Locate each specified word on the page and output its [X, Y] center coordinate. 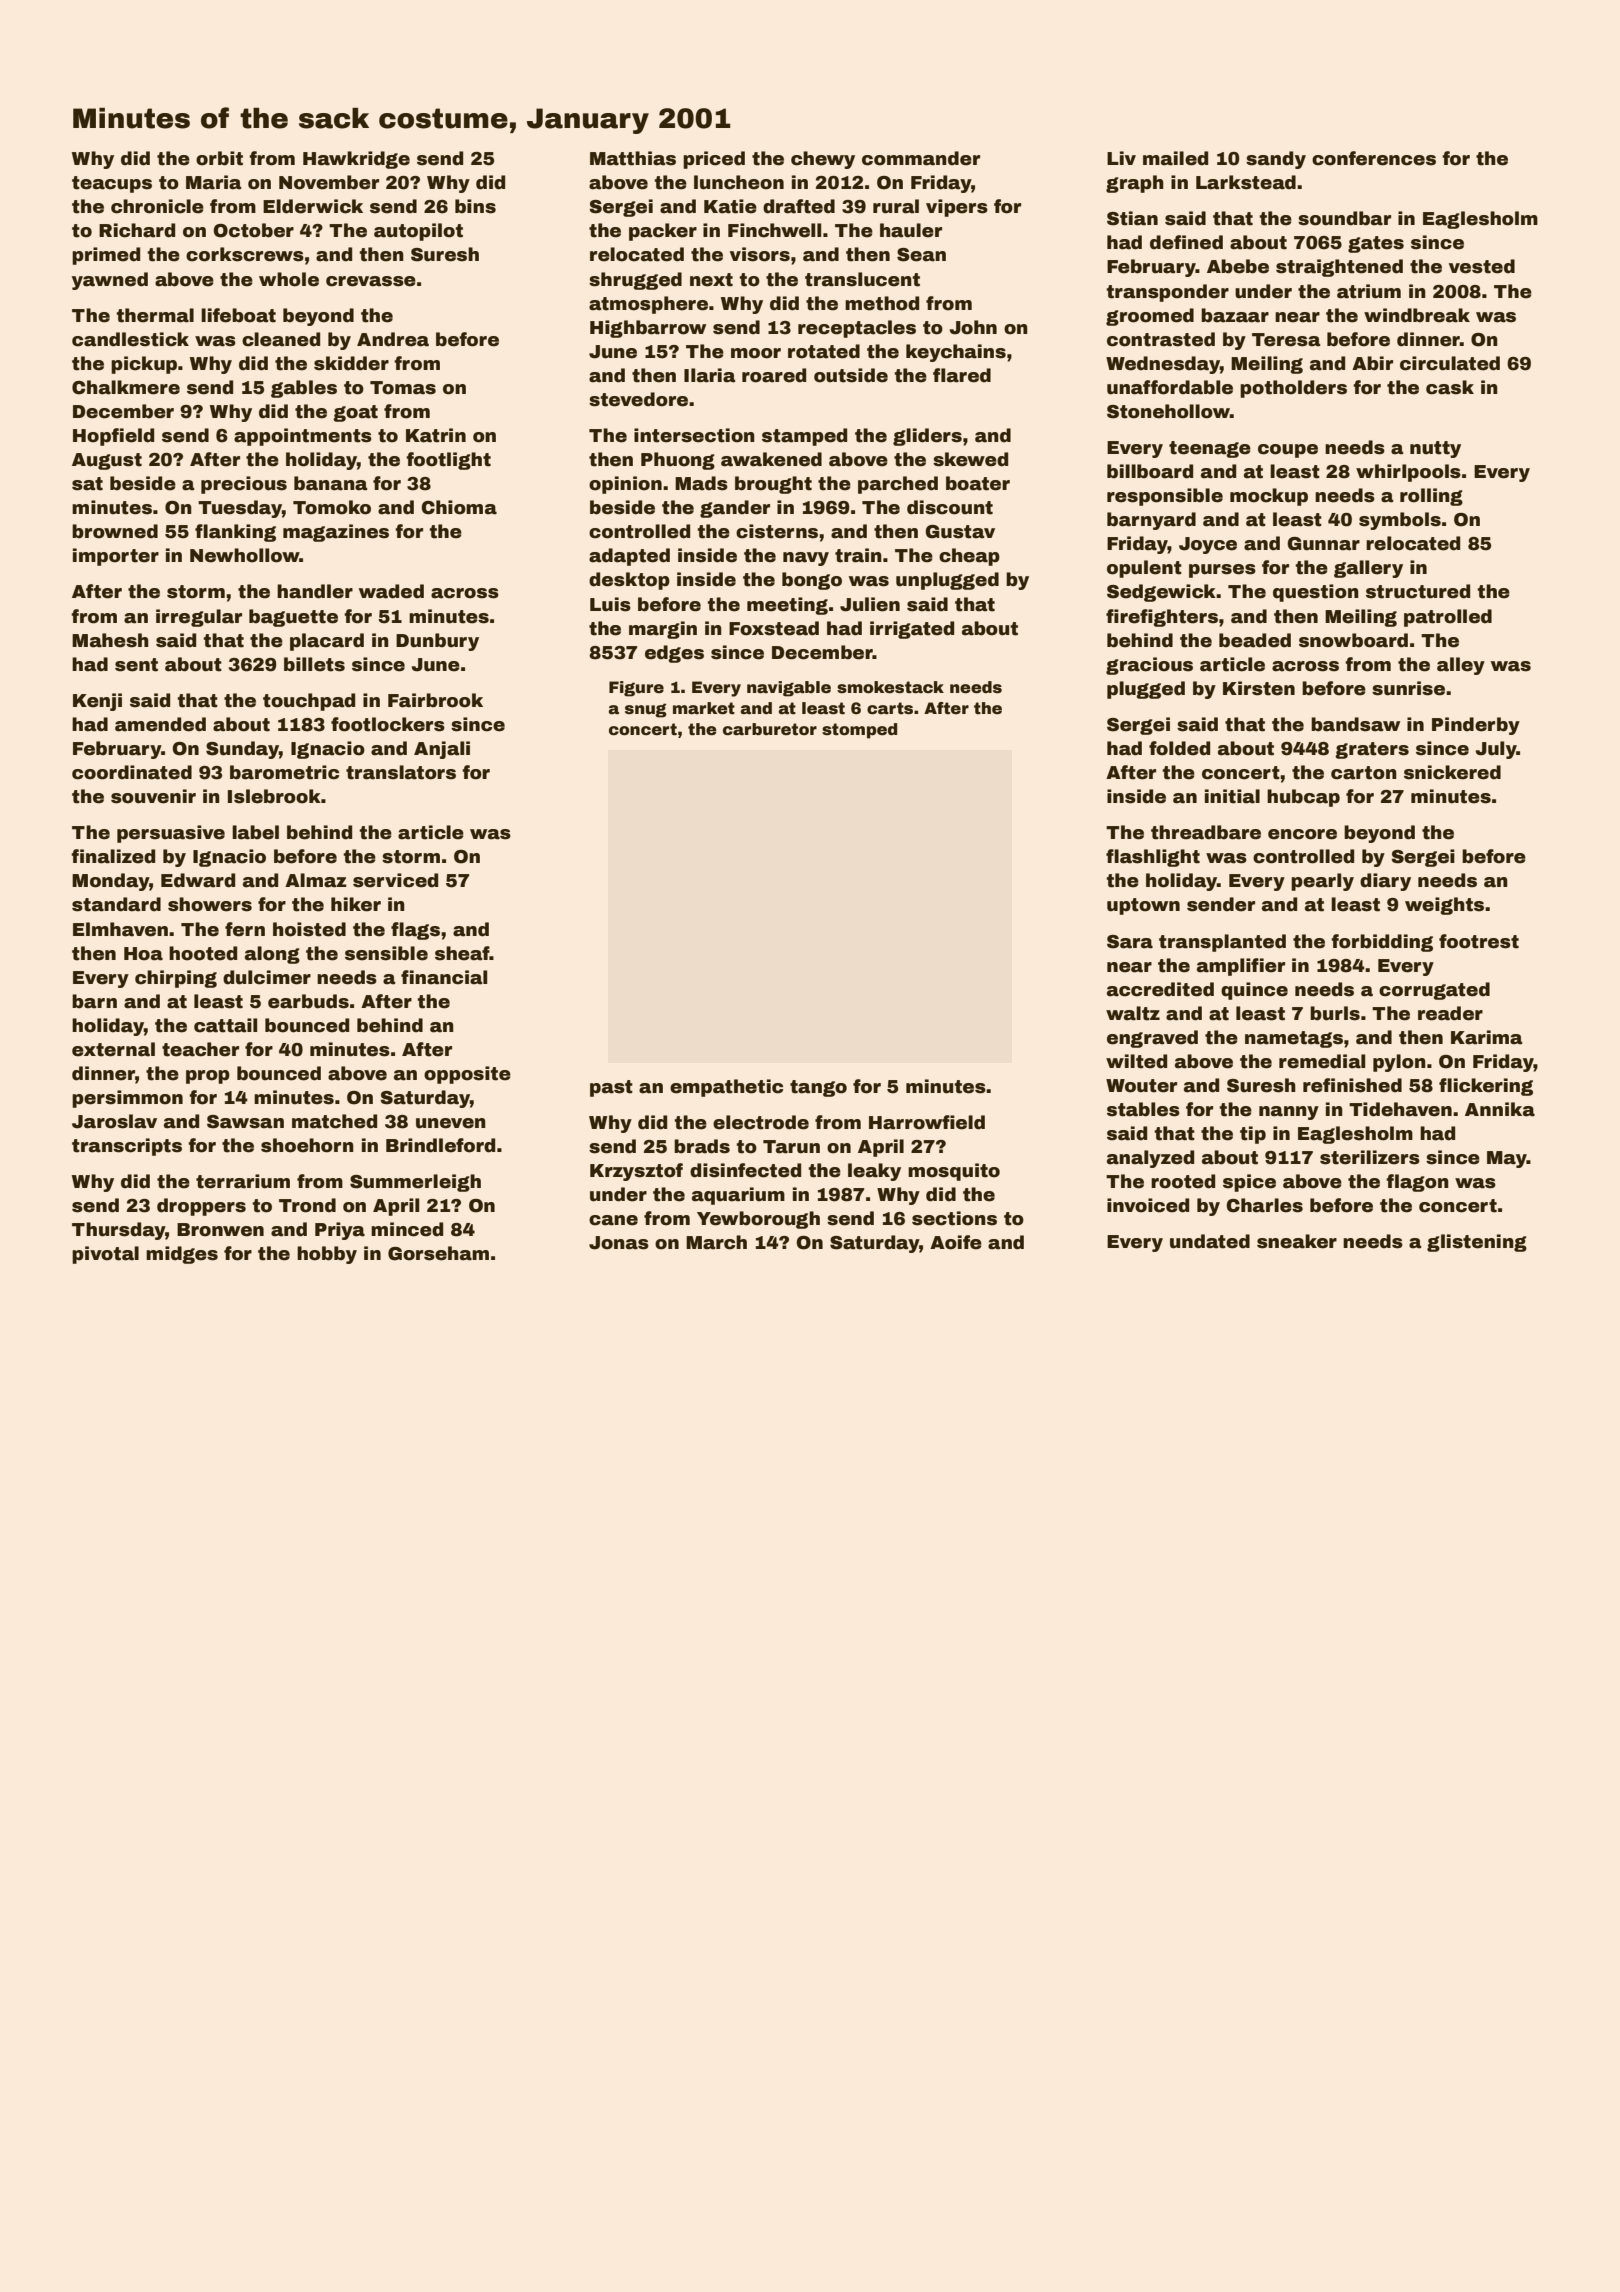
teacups [112, 184]
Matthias [633, 158]
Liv [1121, 158]
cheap [969, 557]
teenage [1210, 449]
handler [315, 591]
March [716, 1242]
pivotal [105, 1255]
